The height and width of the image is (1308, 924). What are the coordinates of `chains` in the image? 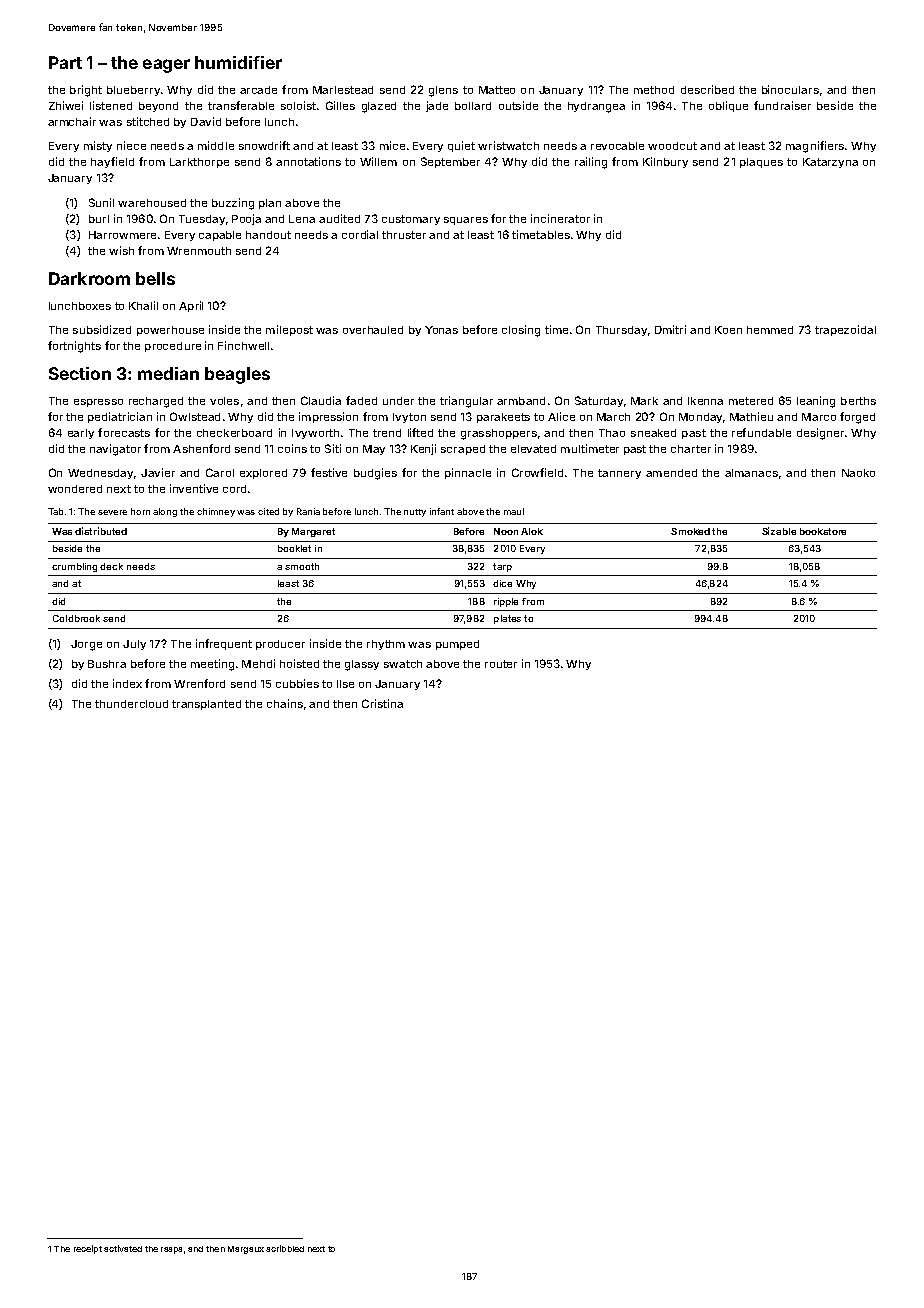 It's located at (285, 703).
